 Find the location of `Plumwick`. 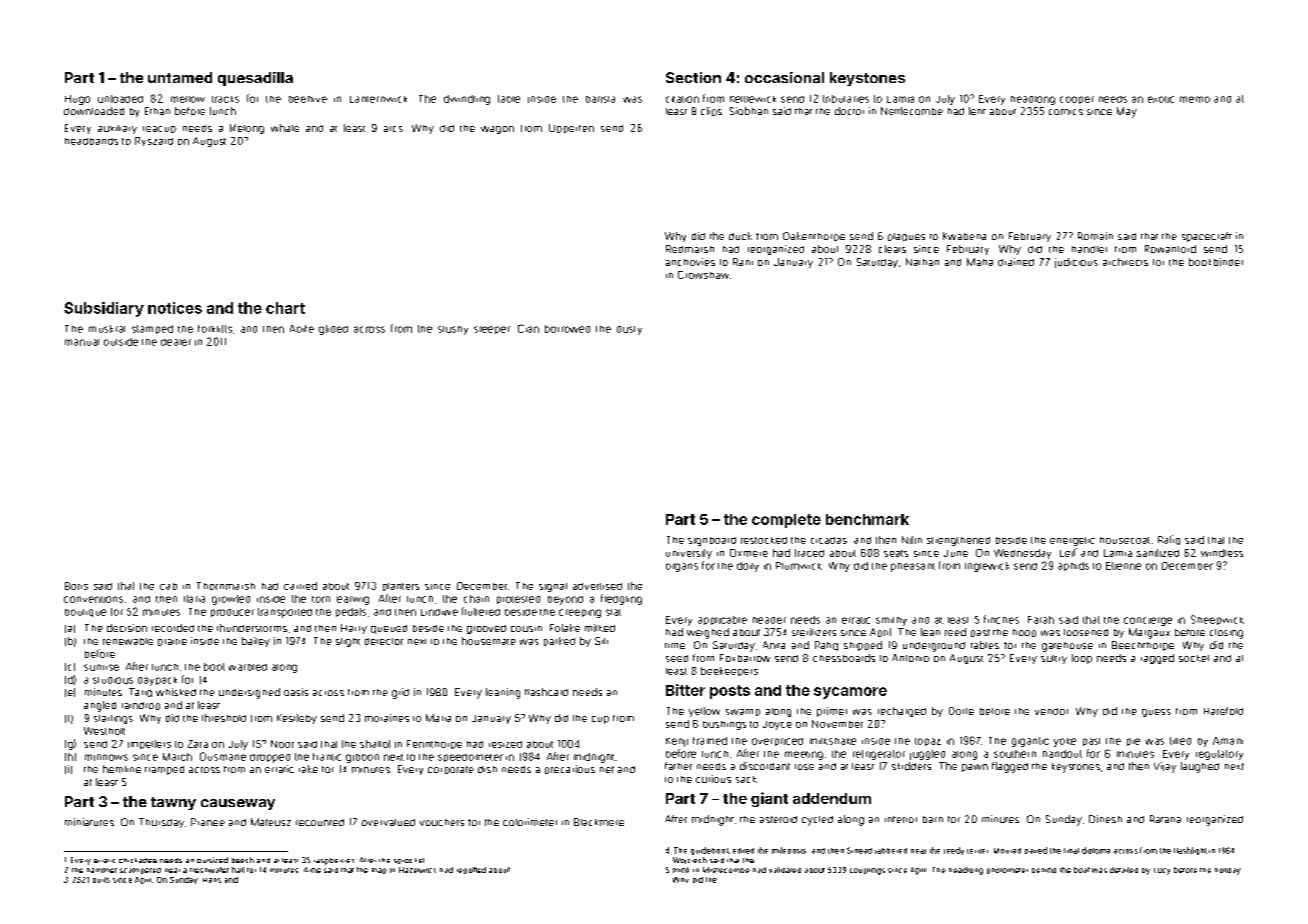

Plumwick is located at coordinates (799, 566).
